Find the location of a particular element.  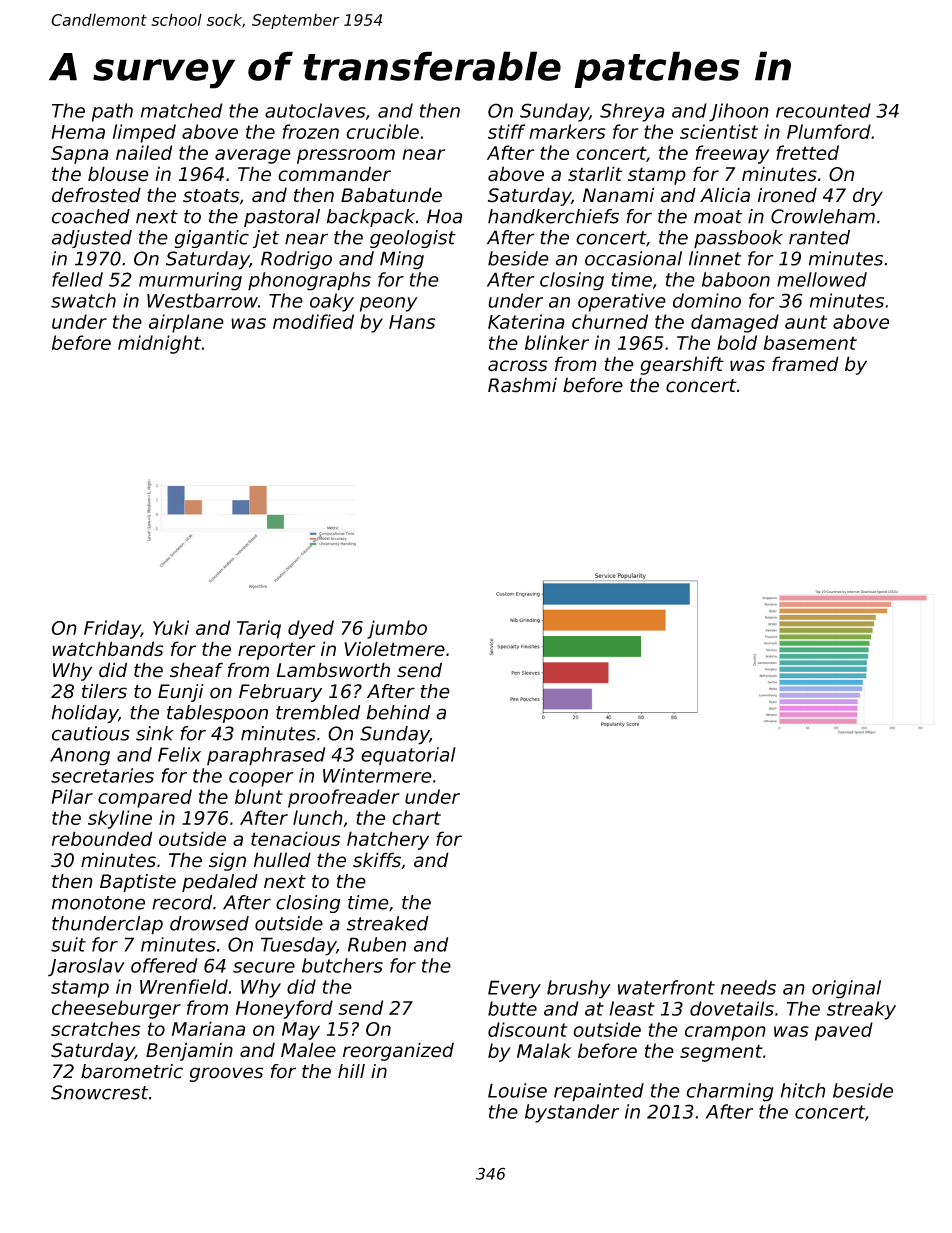

watchbands is located at coordinates (108, 648).
